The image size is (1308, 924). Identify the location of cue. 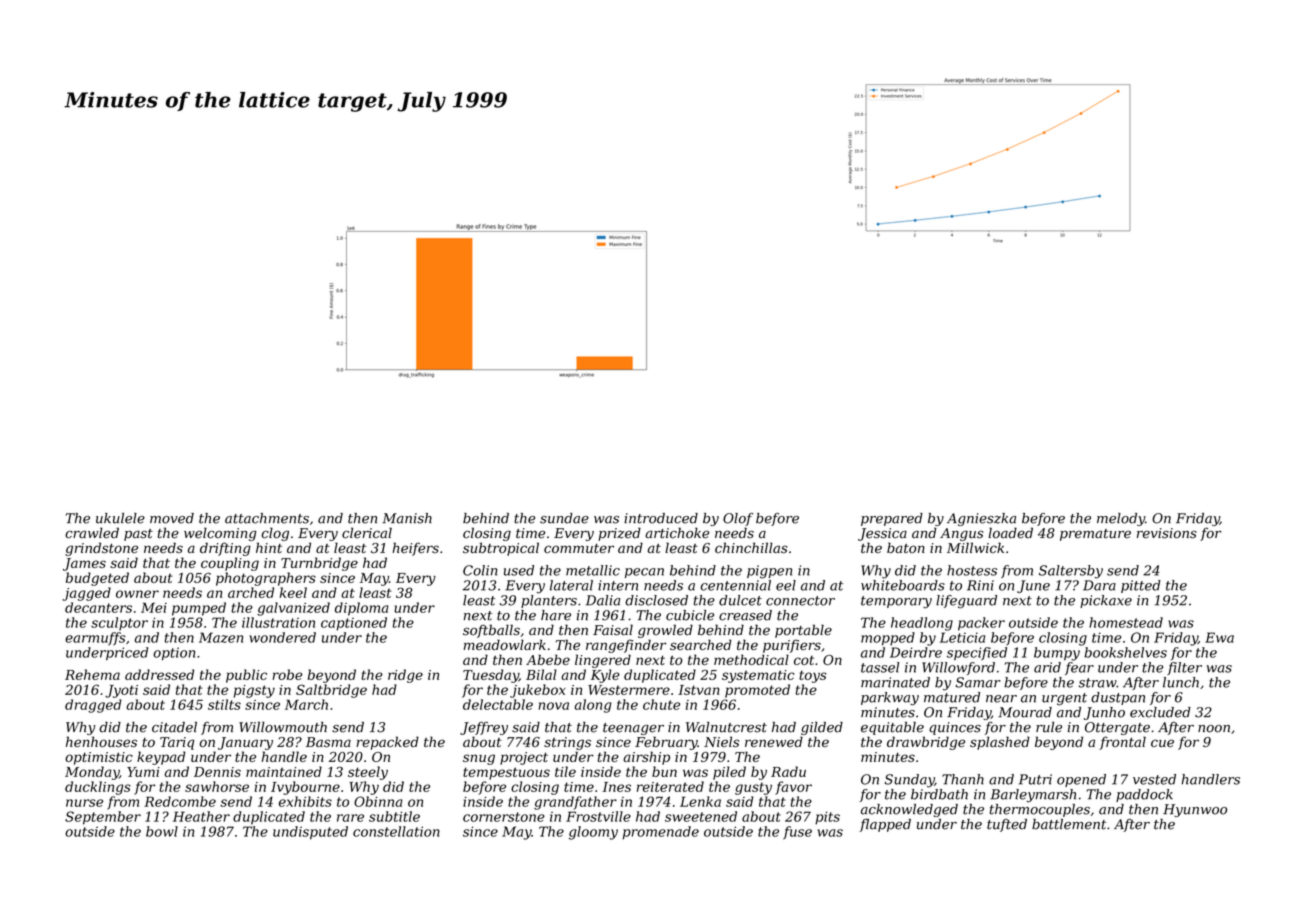
(1162, 743).
